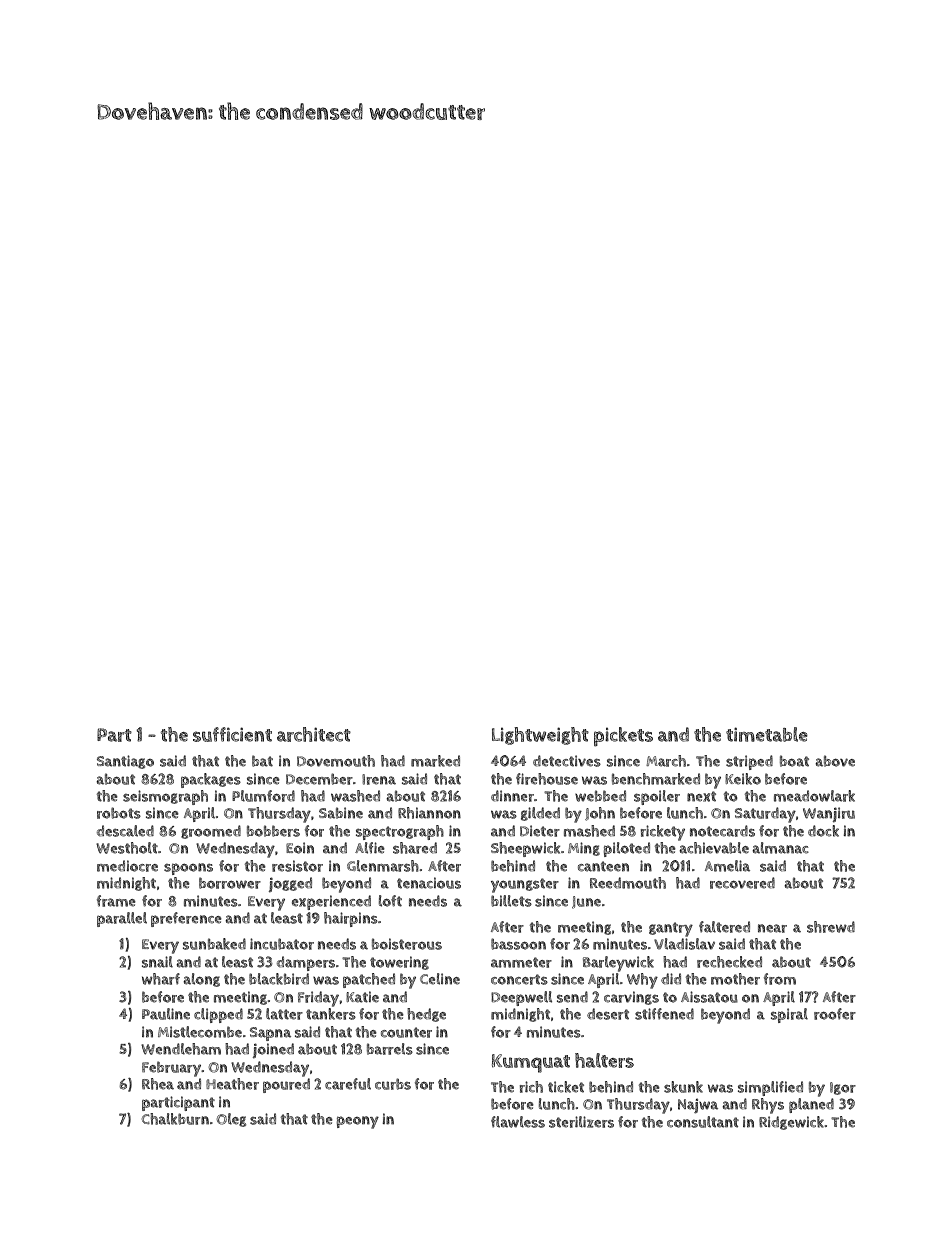  I want to click on shrewd, so click(831, 927).
